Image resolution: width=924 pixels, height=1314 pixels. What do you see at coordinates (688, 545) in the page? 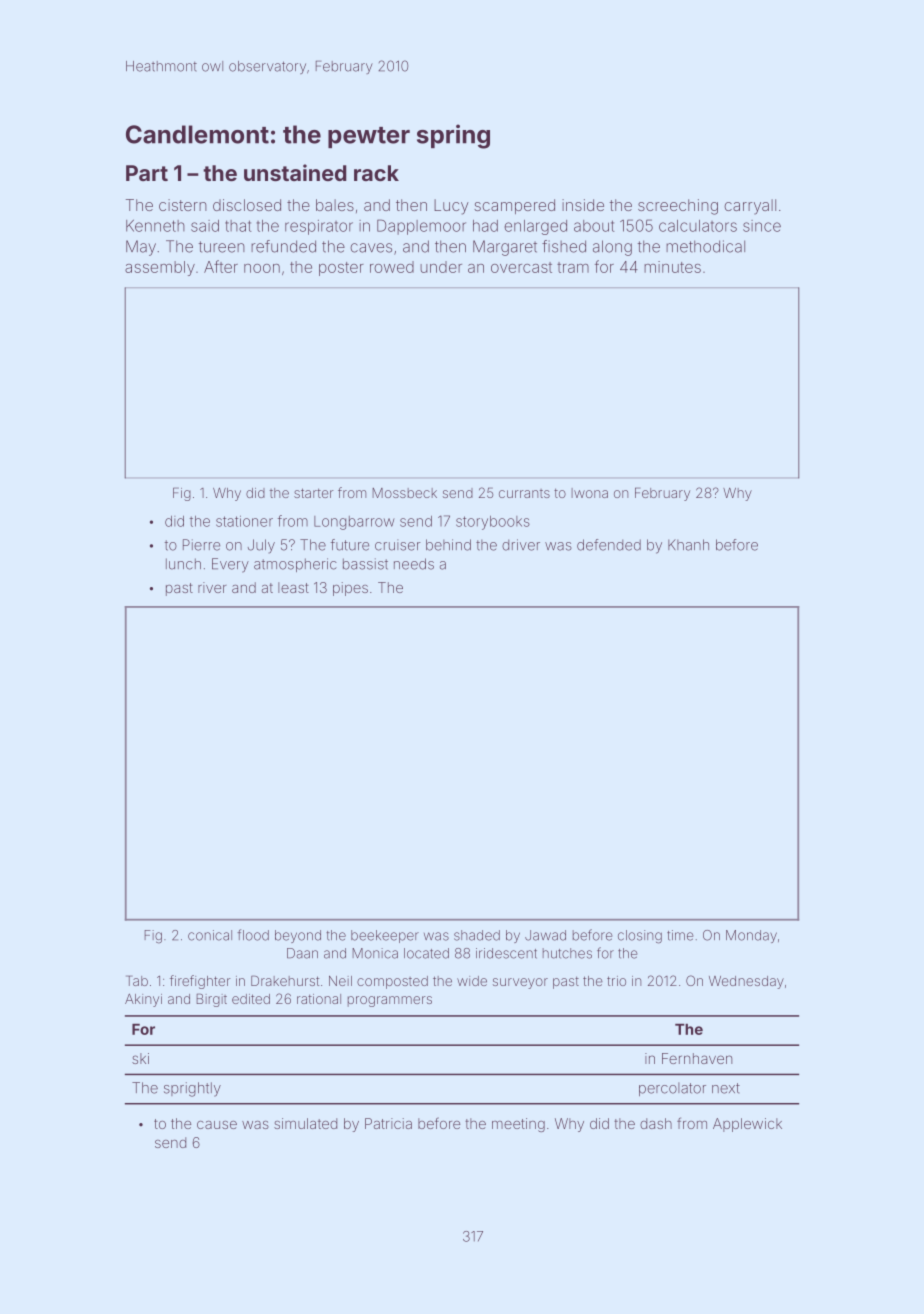
I see `Khanh` at bounding box center [688, 545].
